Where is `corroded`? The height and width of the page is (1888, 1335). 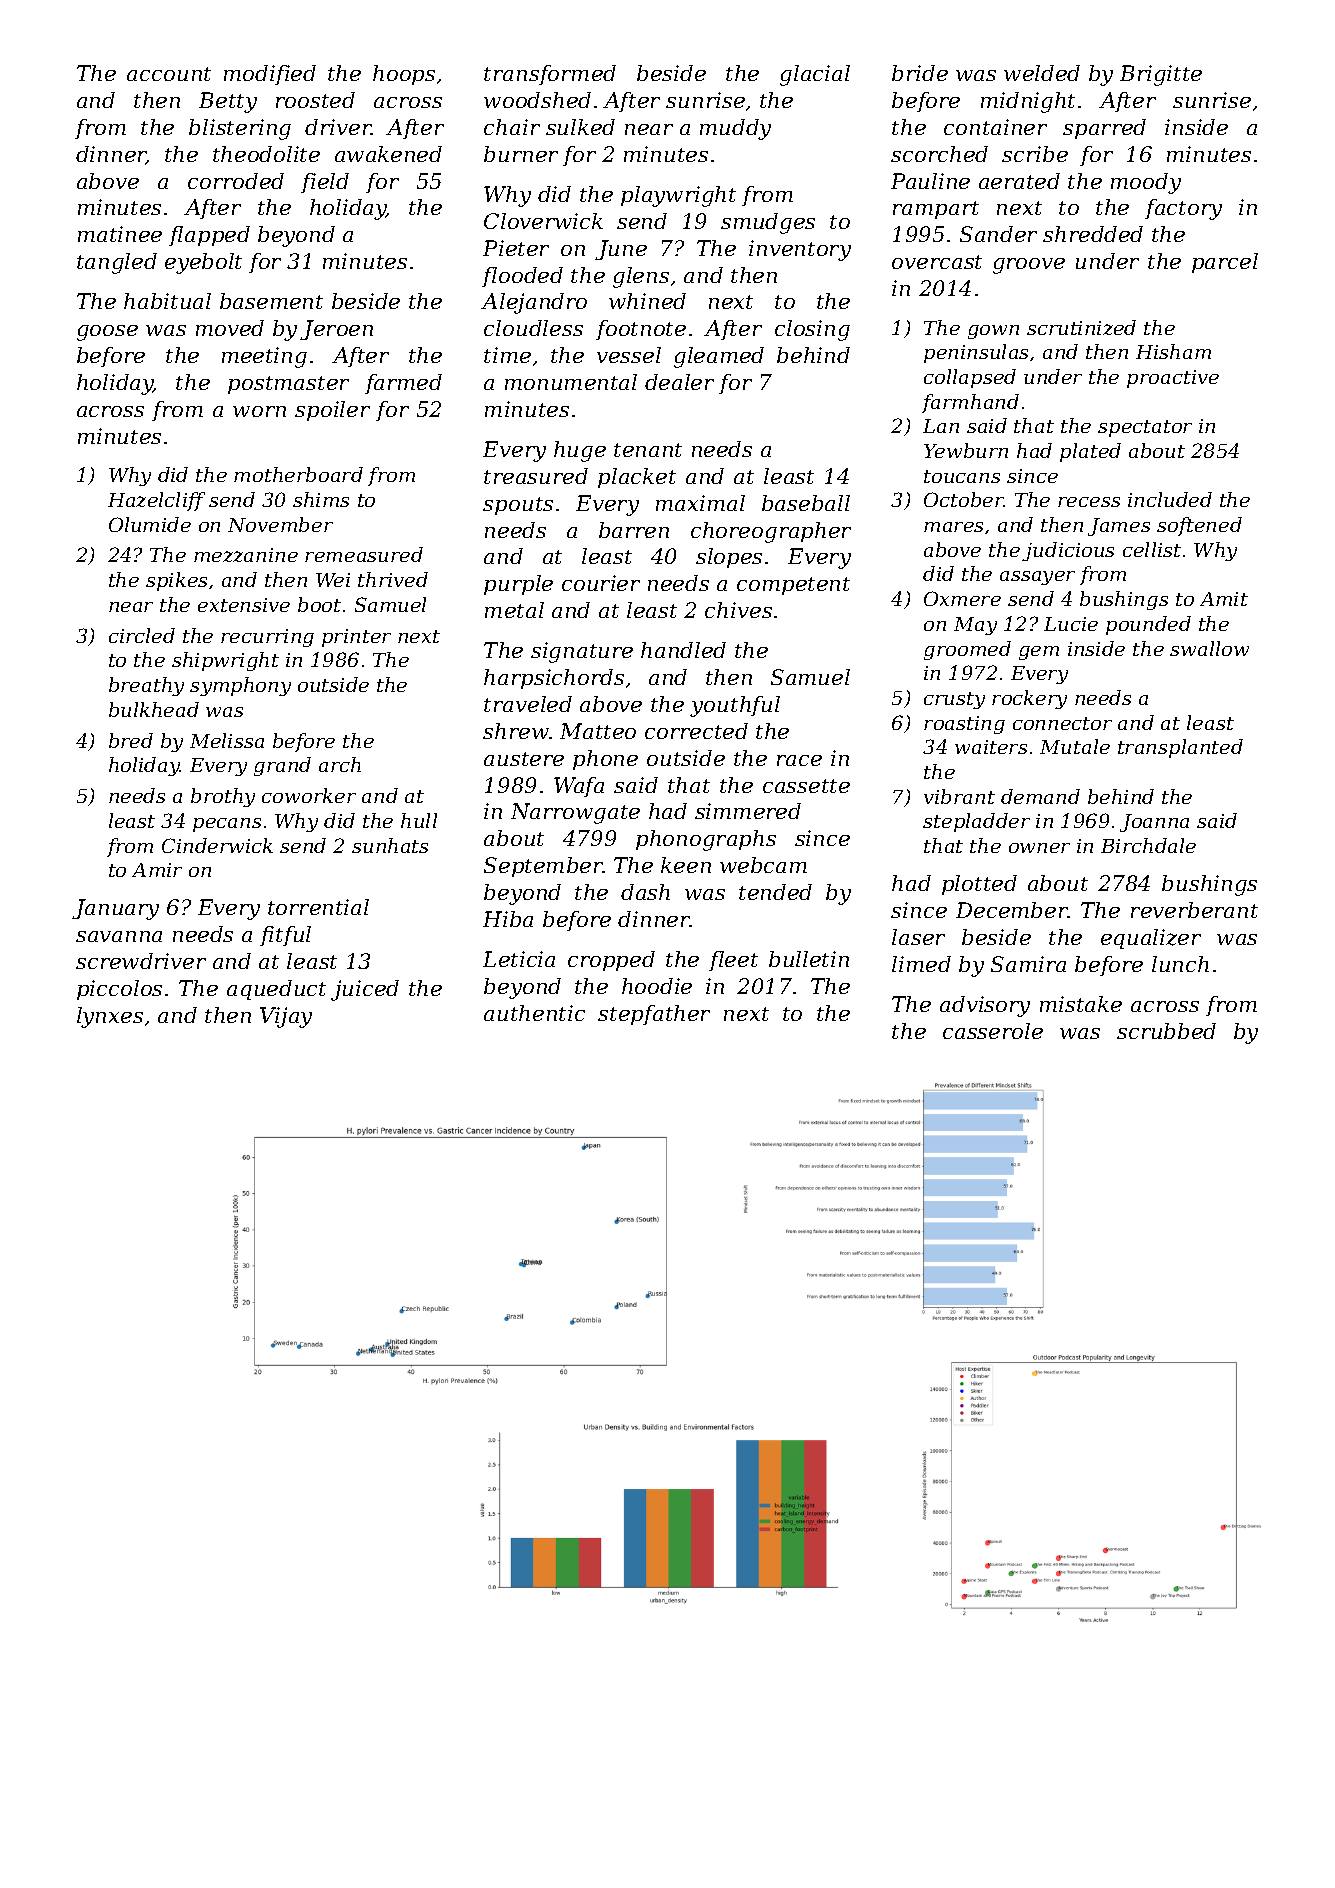
corroded is located at coordinates (236, 181).
